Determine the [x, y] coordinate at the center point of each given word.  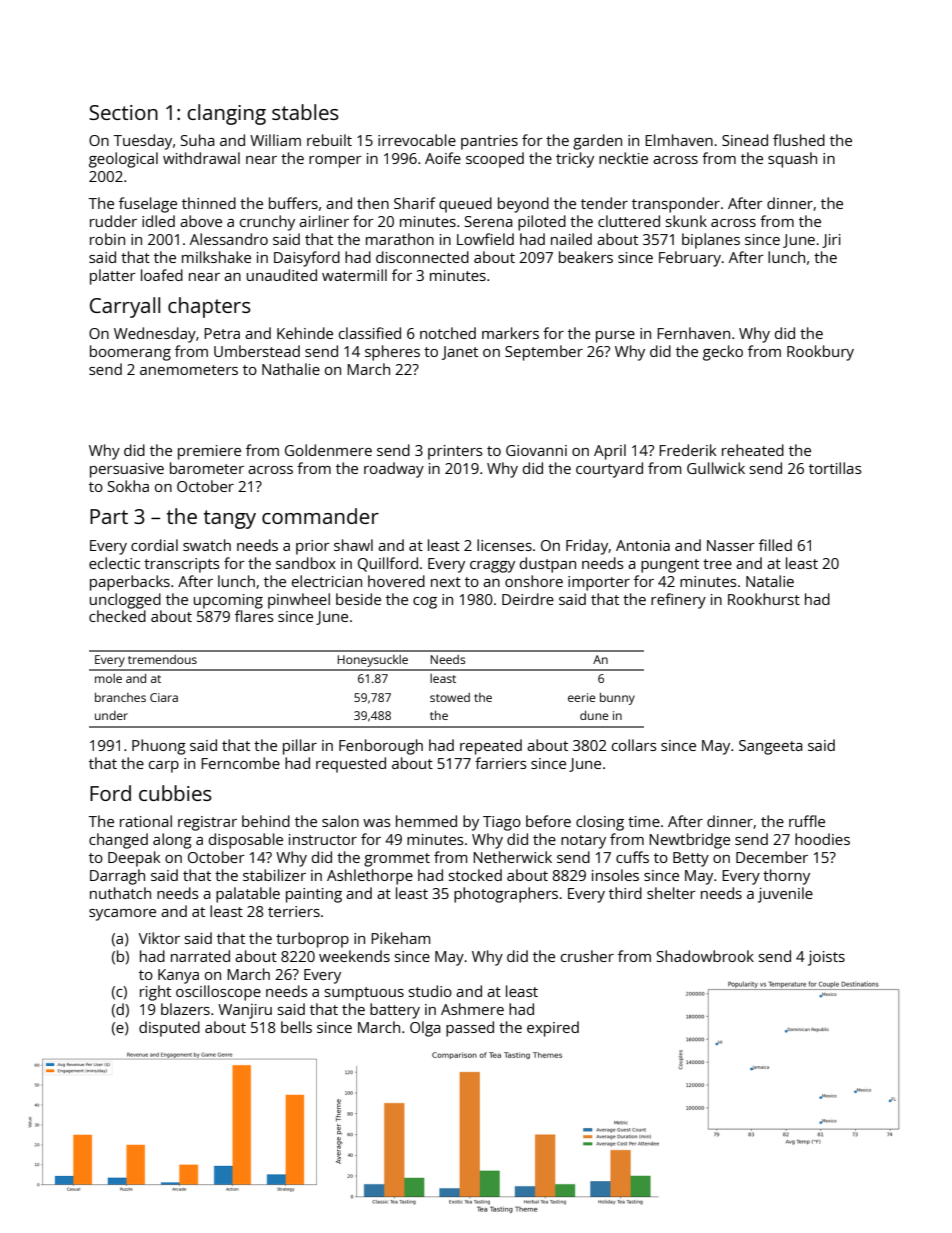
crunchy [267, 223]
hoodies [822, 839]
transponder [676, 205]
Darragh [117, 877]
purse [615, 337]
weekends [354, 956]
